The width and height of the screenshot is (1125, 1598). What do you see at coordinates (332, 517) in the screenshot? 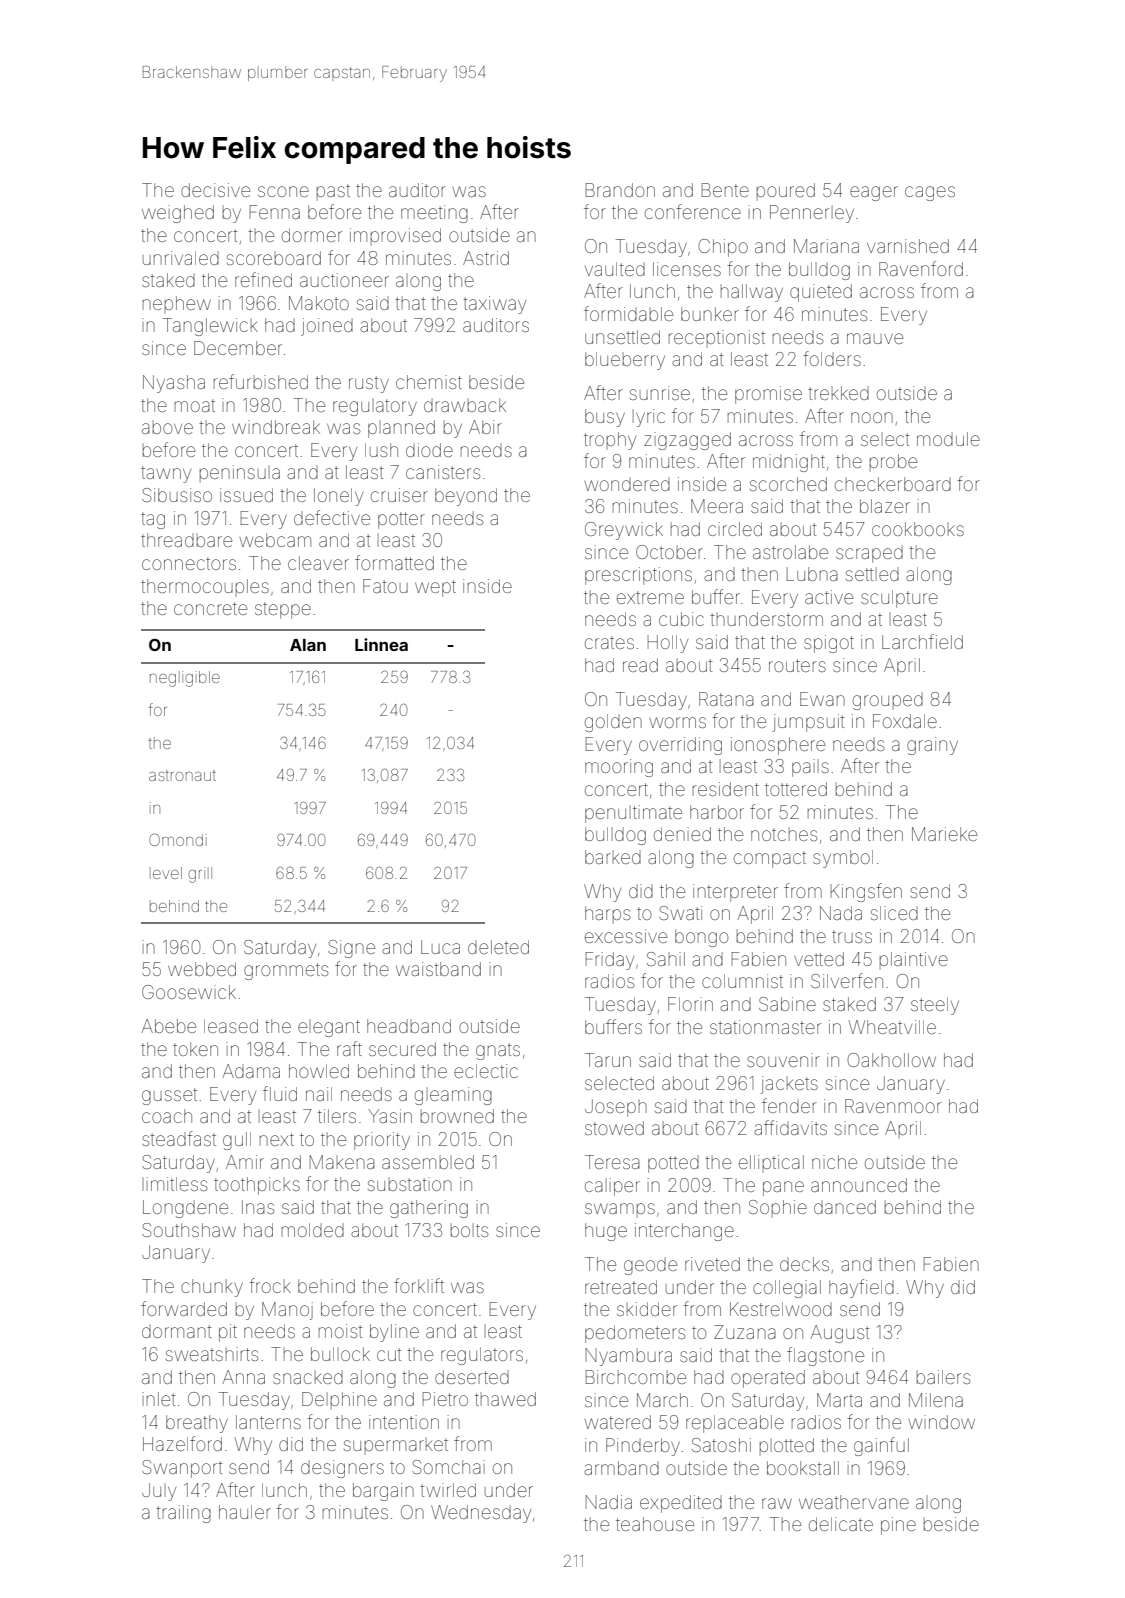
I see `defective` at bounding box center [332, 517].
